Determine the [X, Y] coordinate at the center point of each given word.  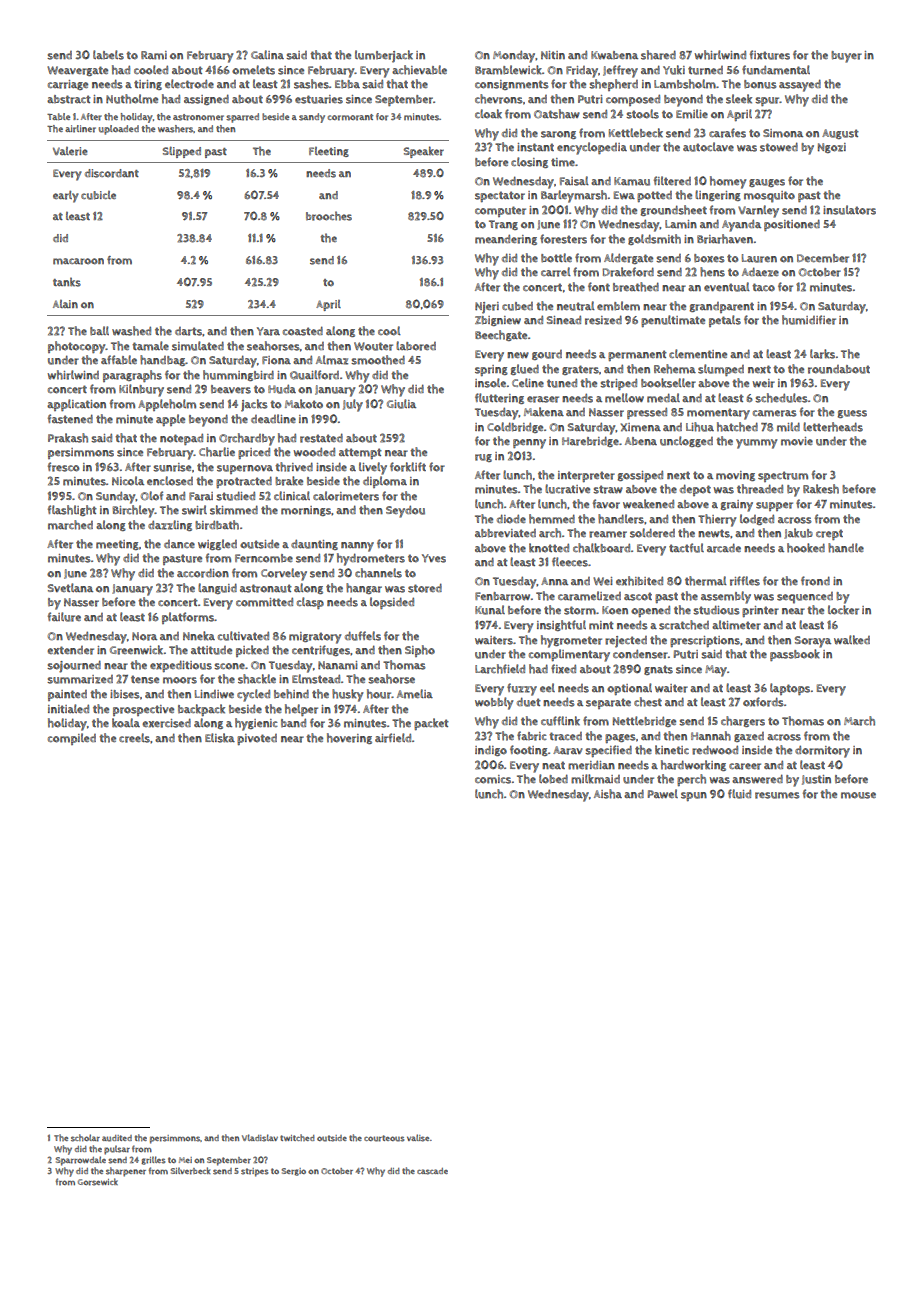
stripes [254, 1172]
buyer [846, 57]
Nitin [553, 55]
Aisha [608, 794]
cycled [253, 695]
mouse [858, 795]
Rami [154, 55]
